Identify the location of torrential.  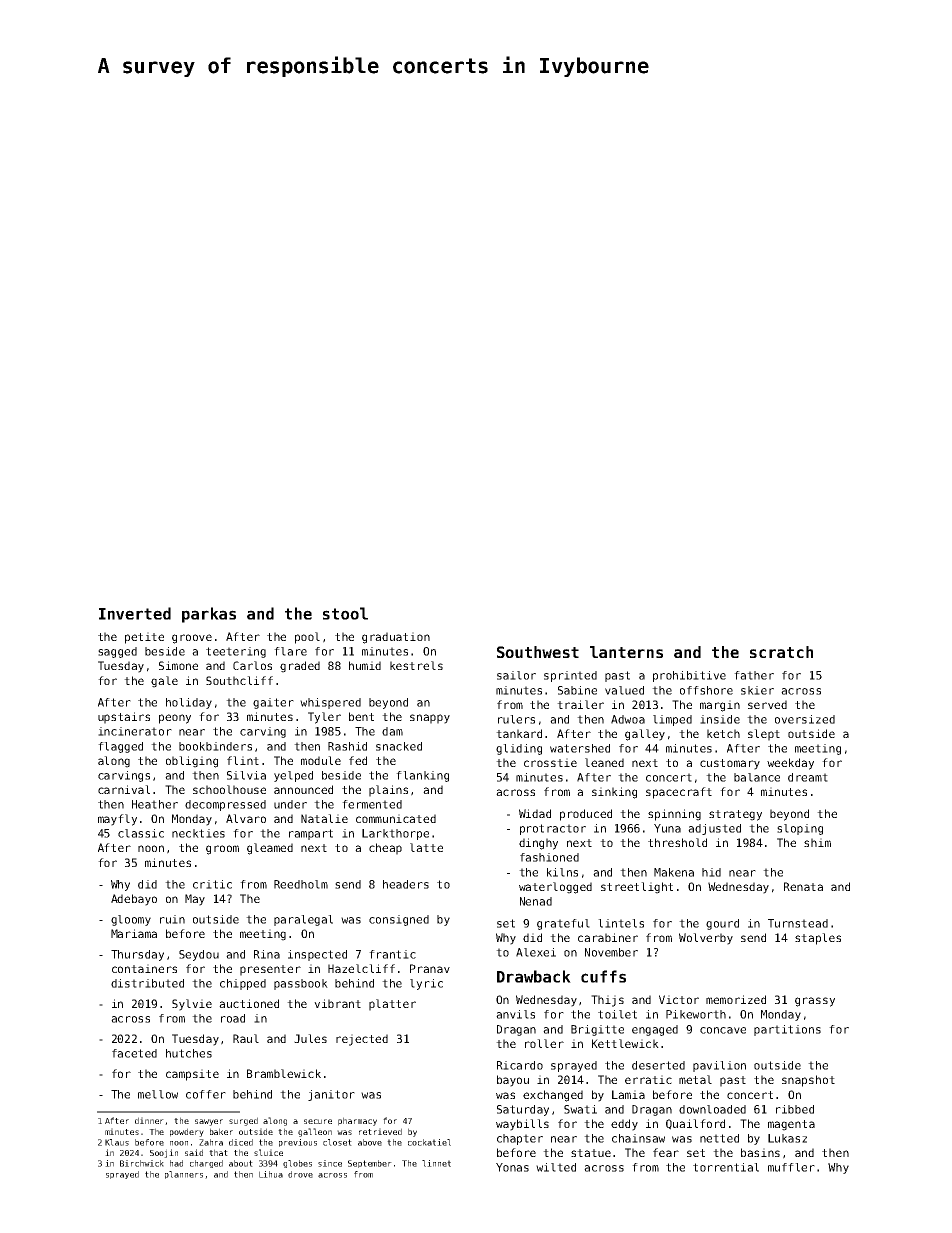
(726, 1167).
